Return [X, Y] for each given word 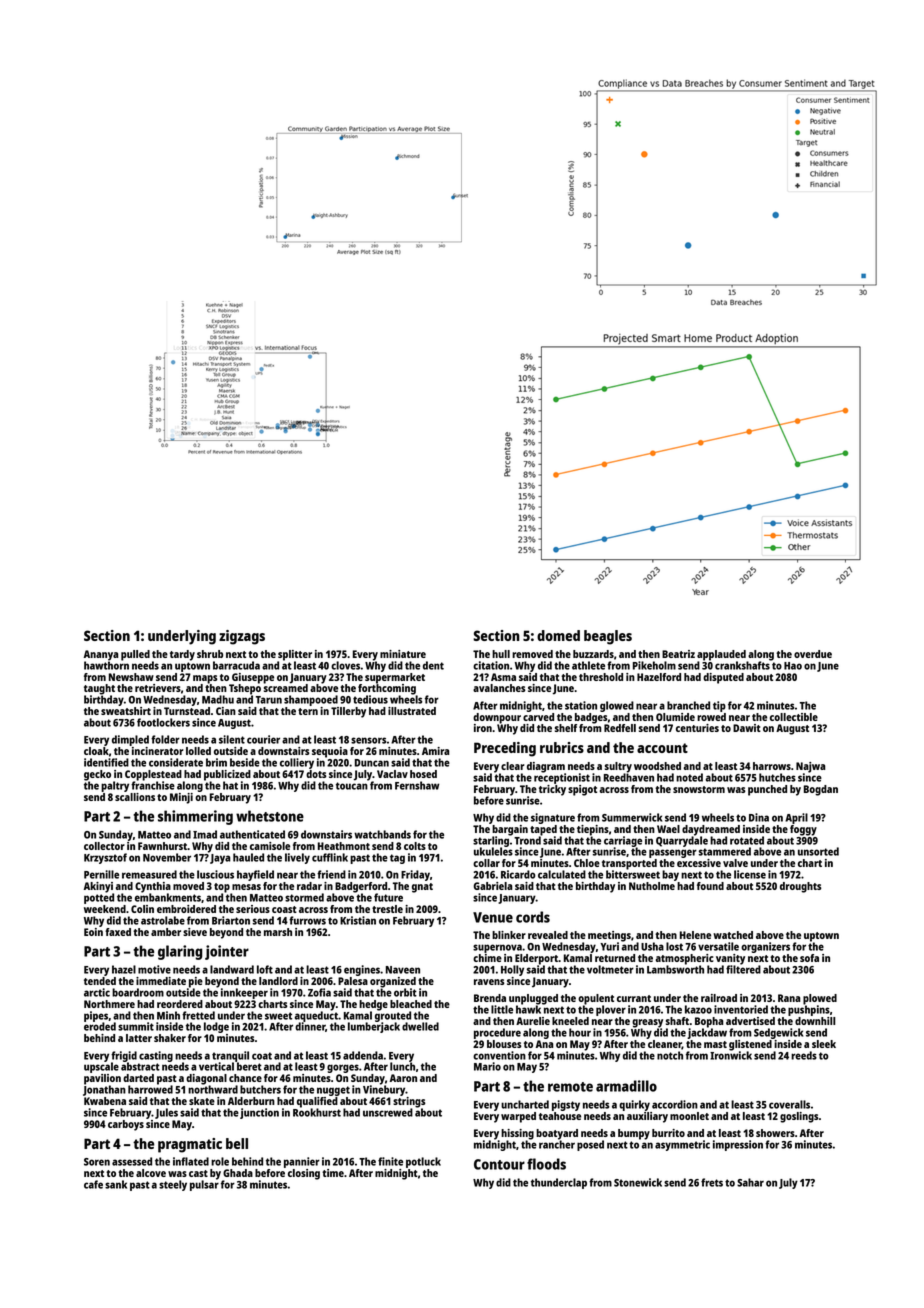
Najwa [810, 767]
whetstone [270, 816]
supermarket [395, 678]
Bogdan [821, 790]
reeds [804, 1055]
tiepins [593, 830]
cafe [93, 1184]
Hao [793, 666]
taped [543, 830]
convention [499, 1055]
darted [138, 1078]
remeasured [149, 874]
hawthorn [106, 665]
